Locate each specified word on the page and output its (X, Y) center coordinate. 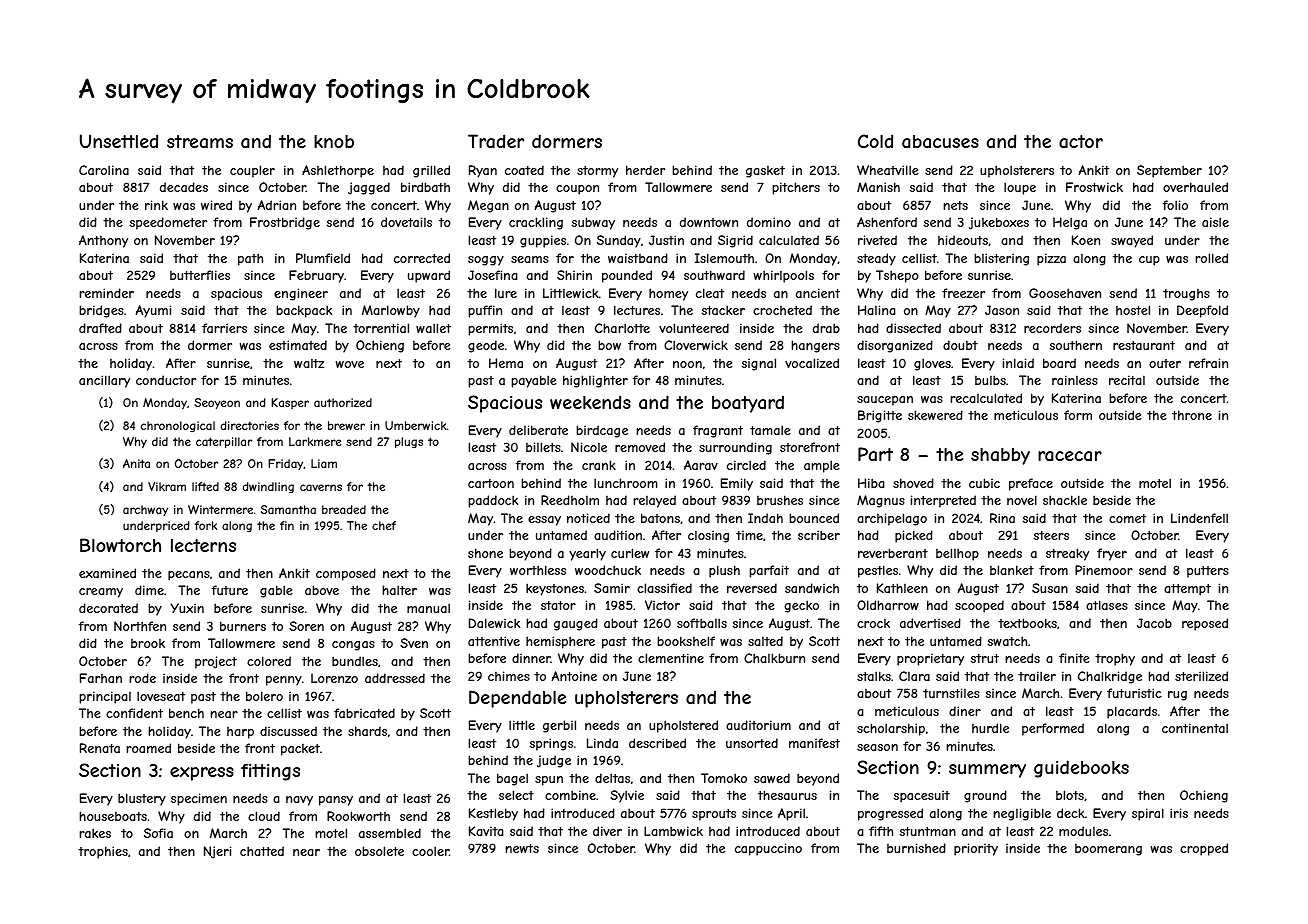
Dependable (517, 699)
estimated (298, 345)
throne (1192, 415)
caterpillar (224, 443)
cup (1149, 261)
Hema (506, 363)
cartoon (491, 483)
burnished (916, 848)
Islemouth (724, 258)
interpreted (943, 501)
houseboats (113, 816)
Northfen (140, 626)
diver (607, 831)
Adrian (276, 205)
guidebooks (1081, 769)
